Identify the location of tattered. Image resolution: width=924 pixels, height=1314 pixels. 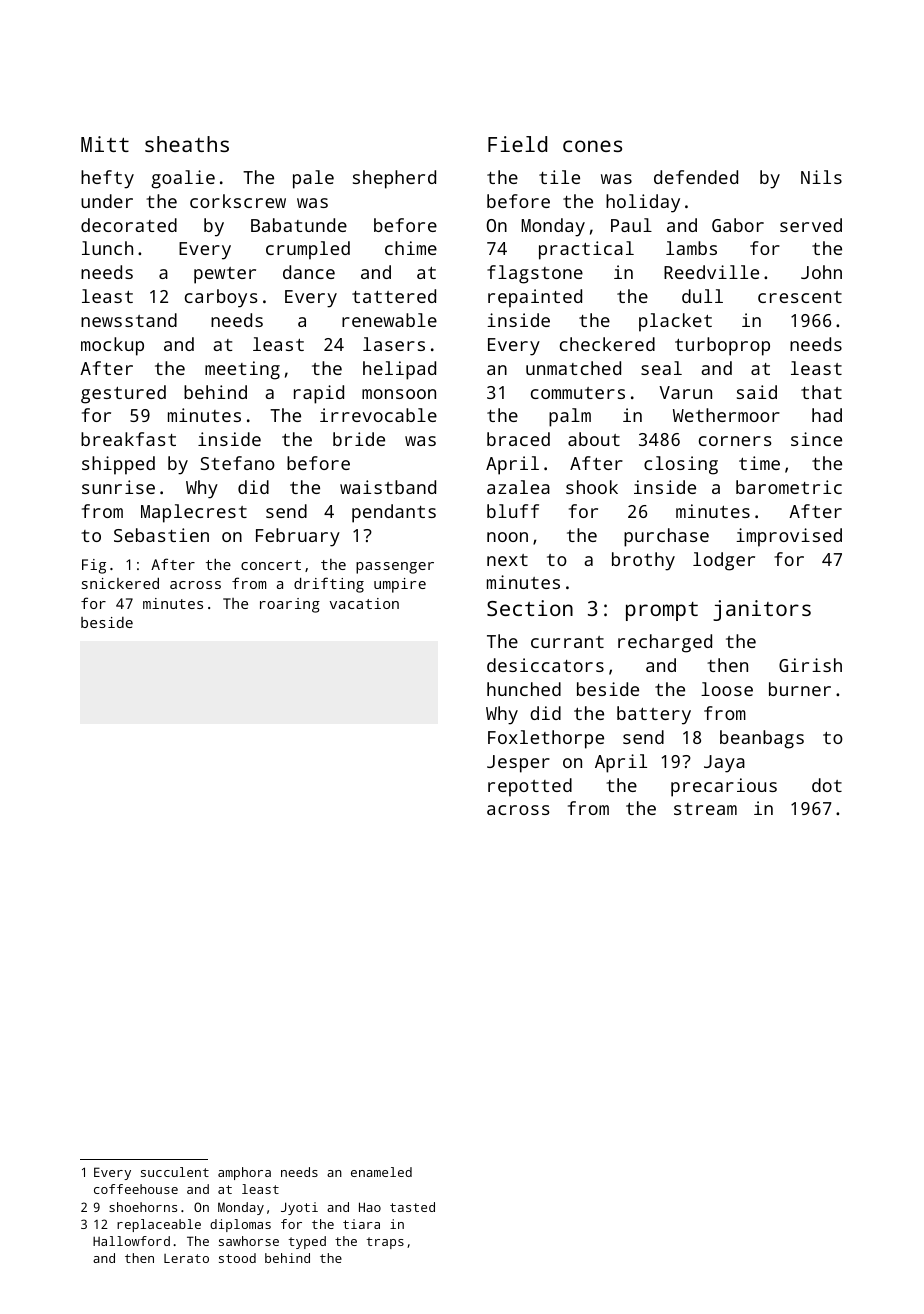
(394, 296).
